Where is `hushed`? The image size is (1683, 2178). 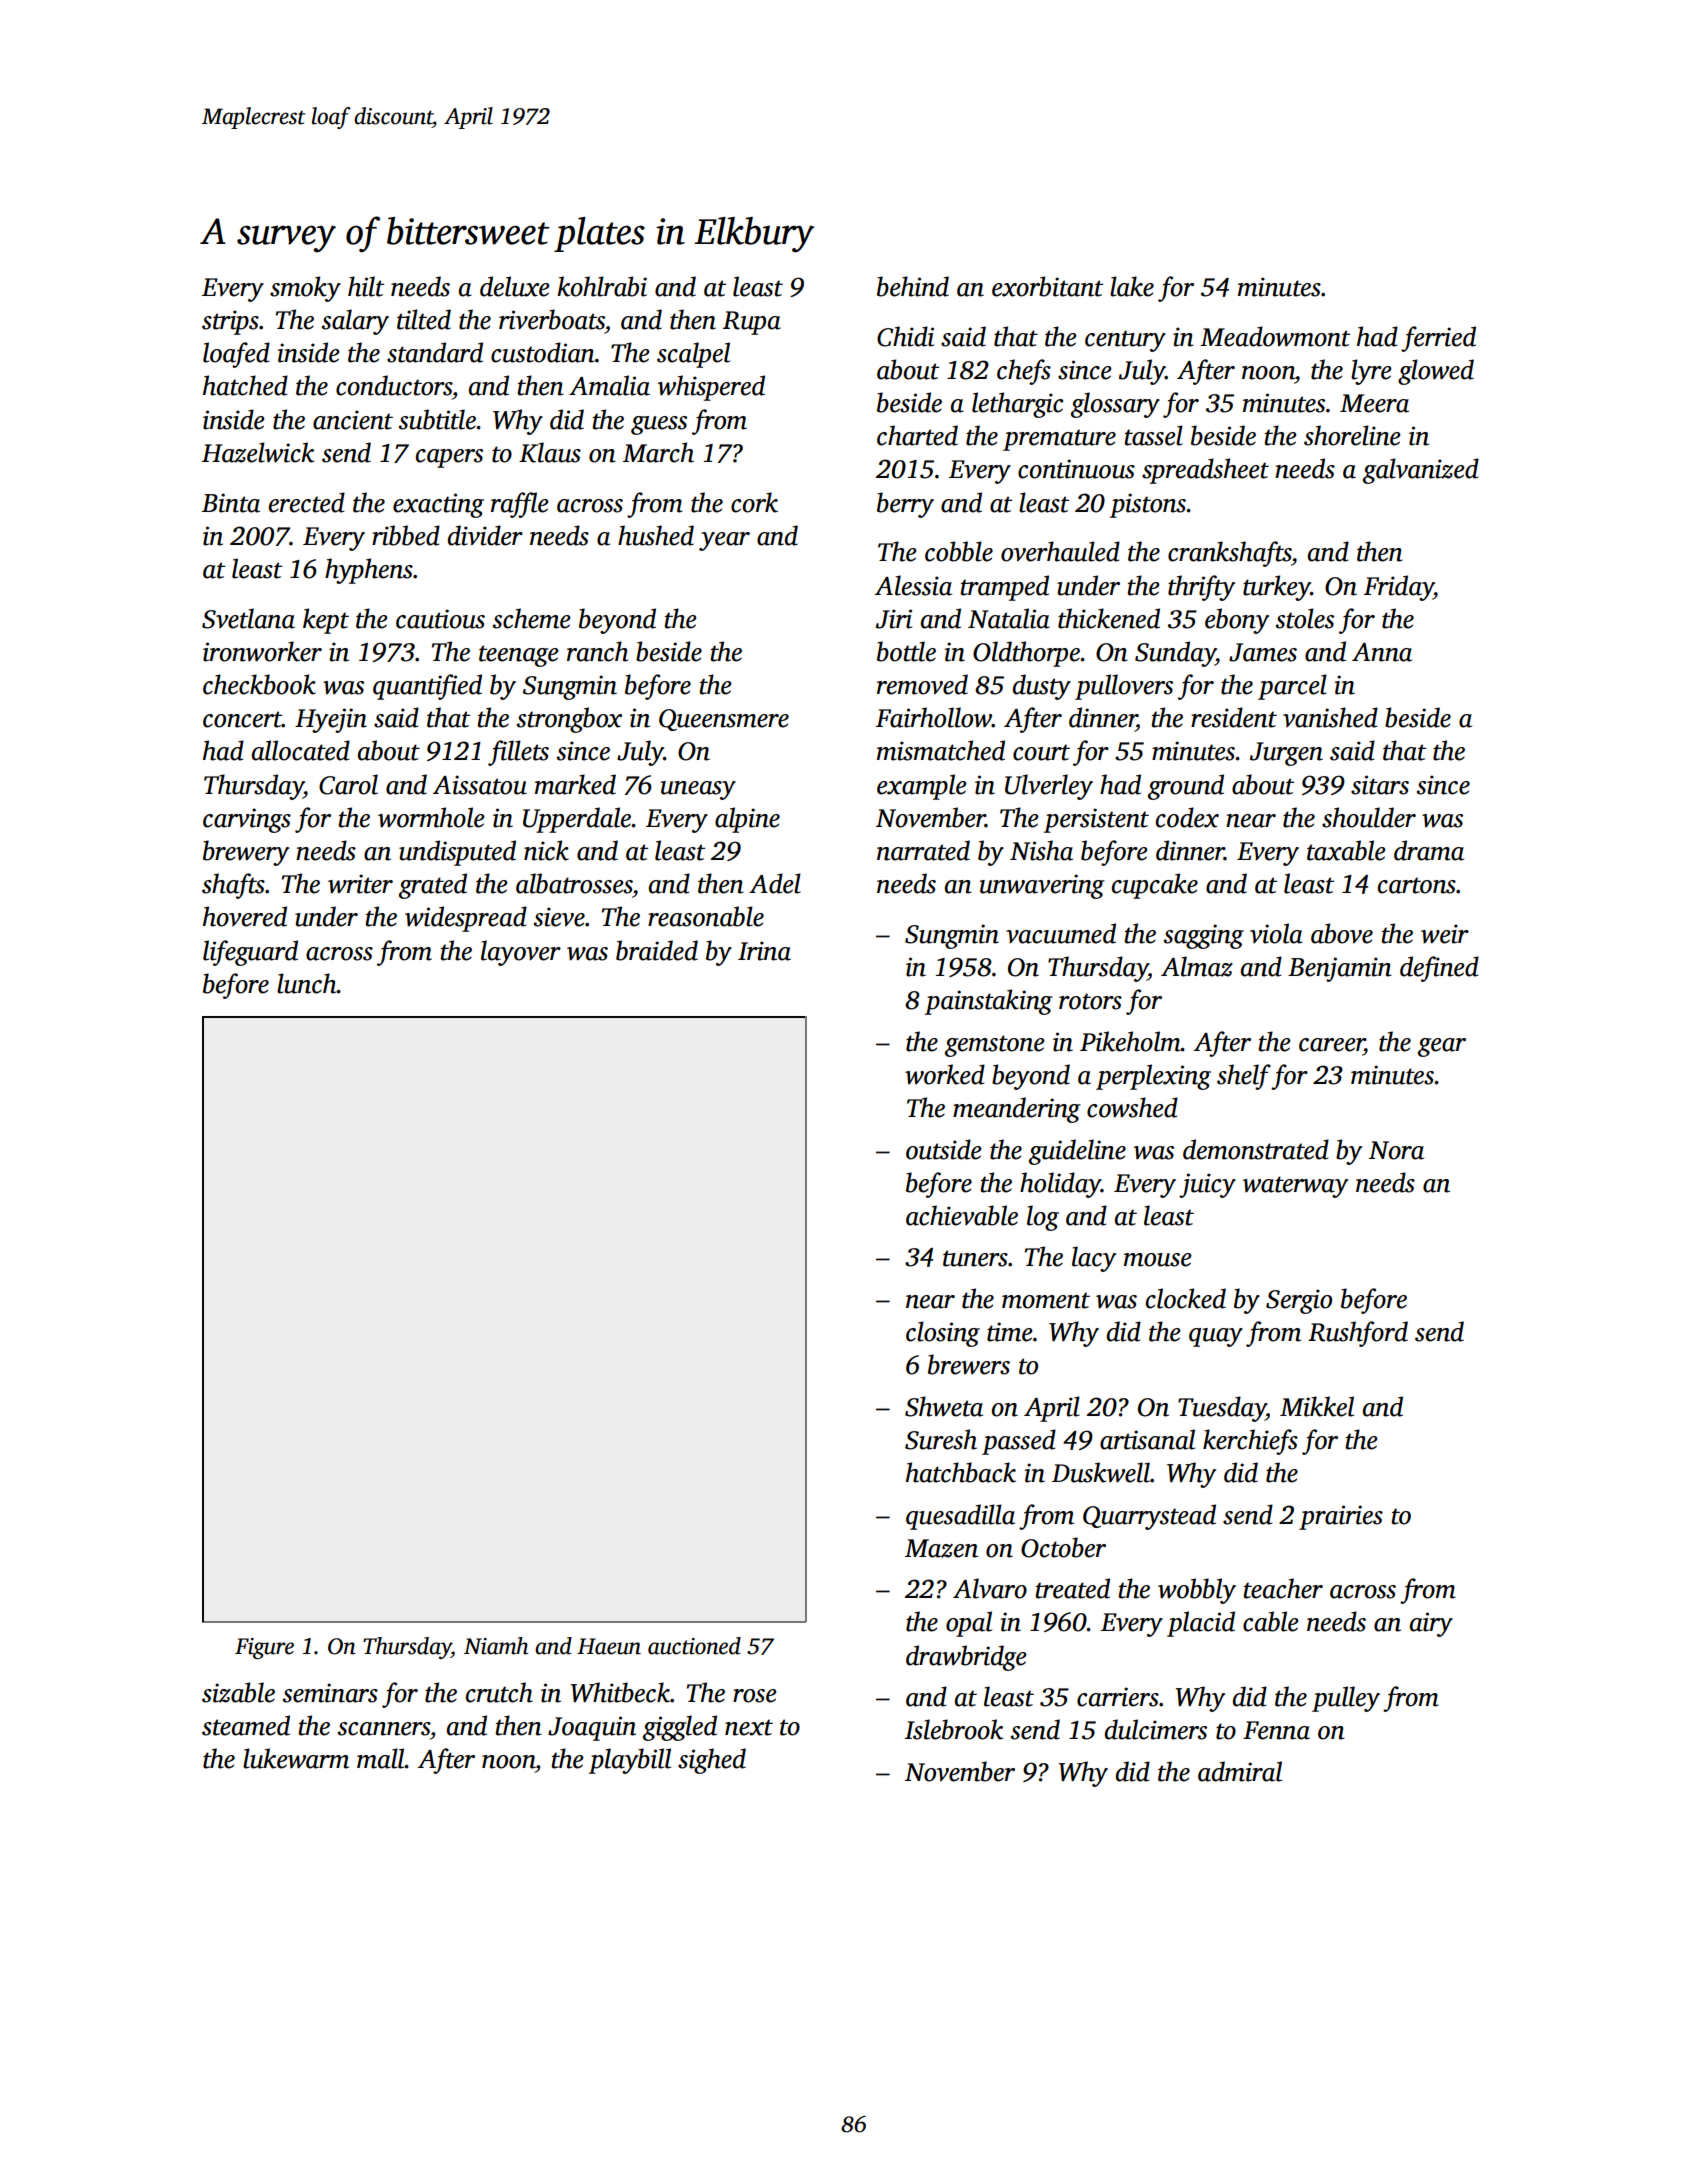
hushed is located at coordinates (656, 535).
